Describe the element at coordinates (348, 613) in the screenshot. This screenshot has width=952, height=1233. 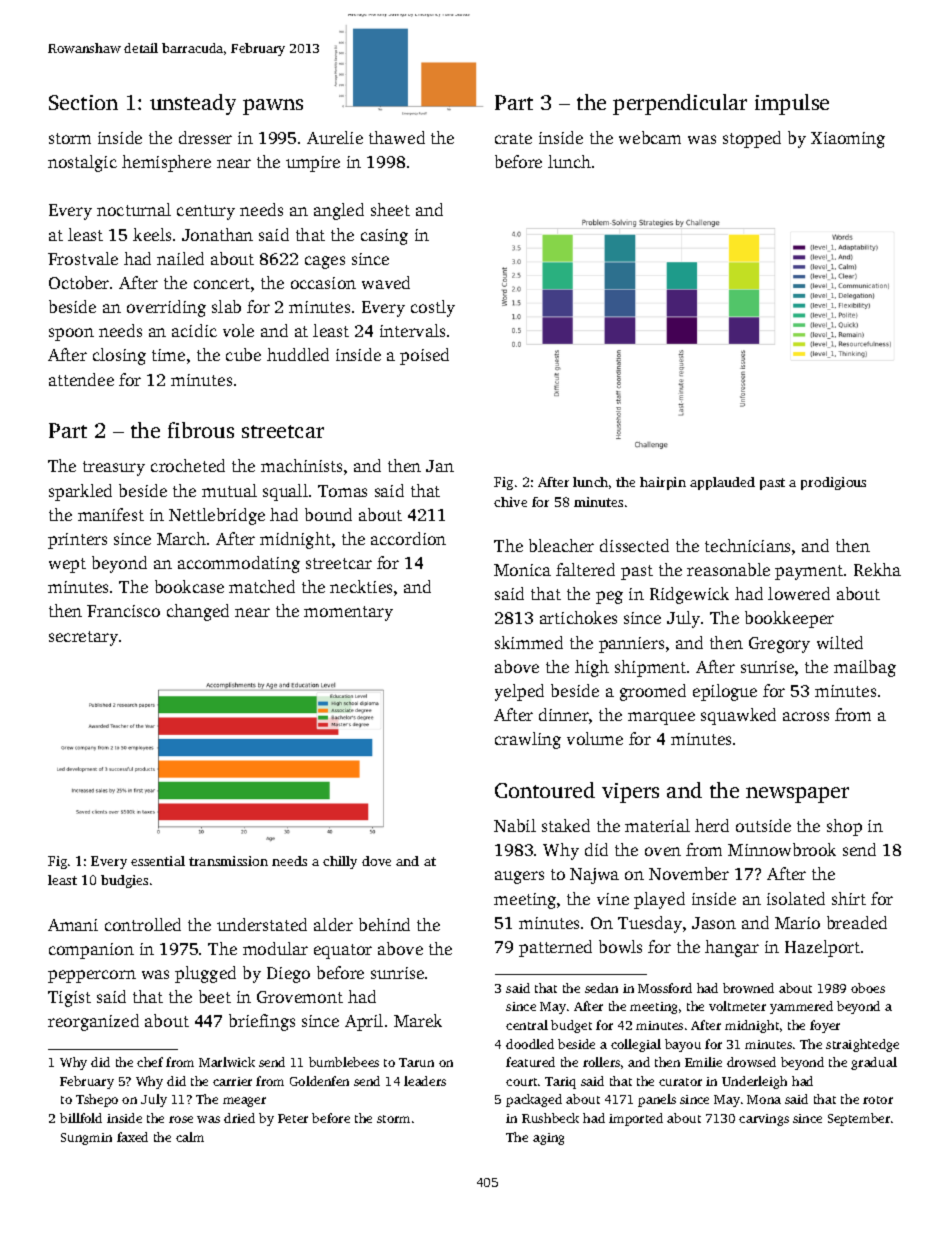
I see `momentary` at that location.
